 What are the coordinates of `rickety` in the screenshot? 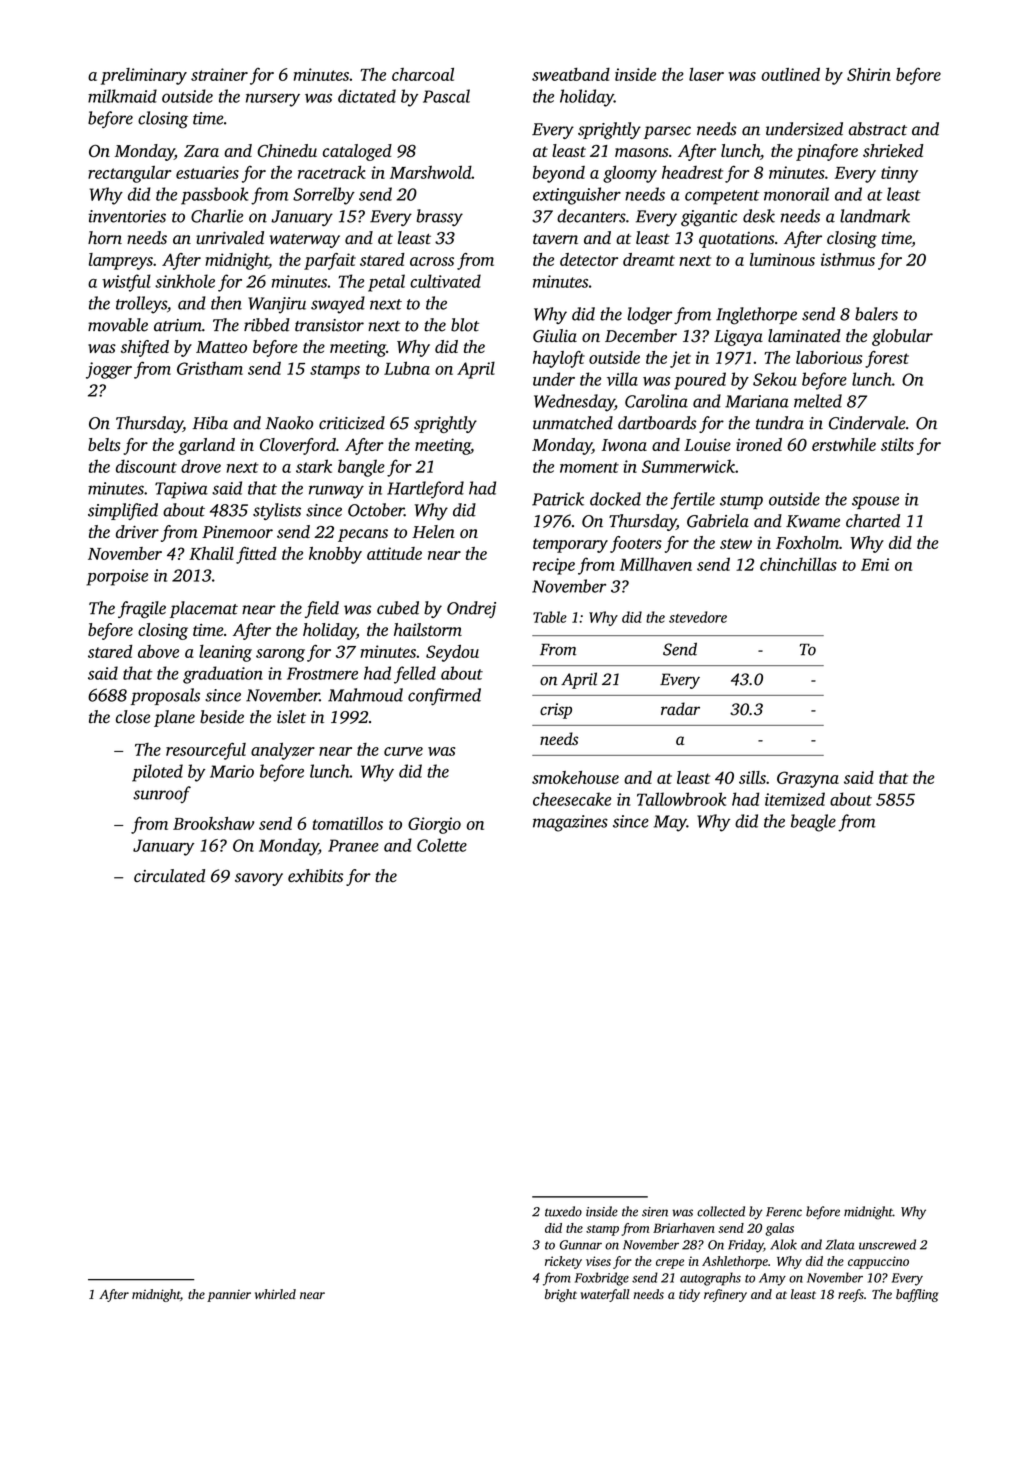 It's located at (563, 1262).
